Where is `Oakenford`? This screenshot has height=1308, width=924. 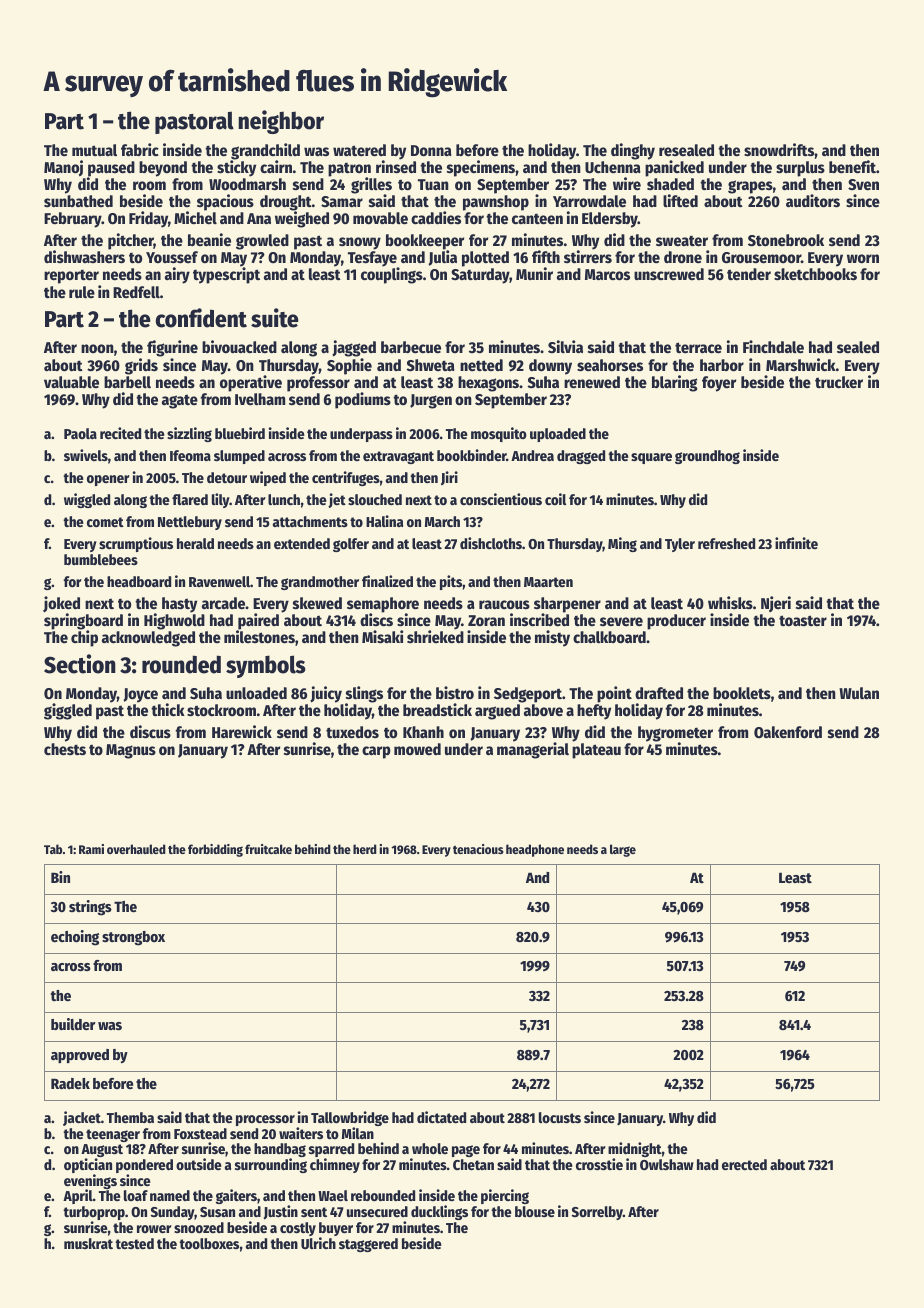
Oakenford is located at coordinates (788, 732).
